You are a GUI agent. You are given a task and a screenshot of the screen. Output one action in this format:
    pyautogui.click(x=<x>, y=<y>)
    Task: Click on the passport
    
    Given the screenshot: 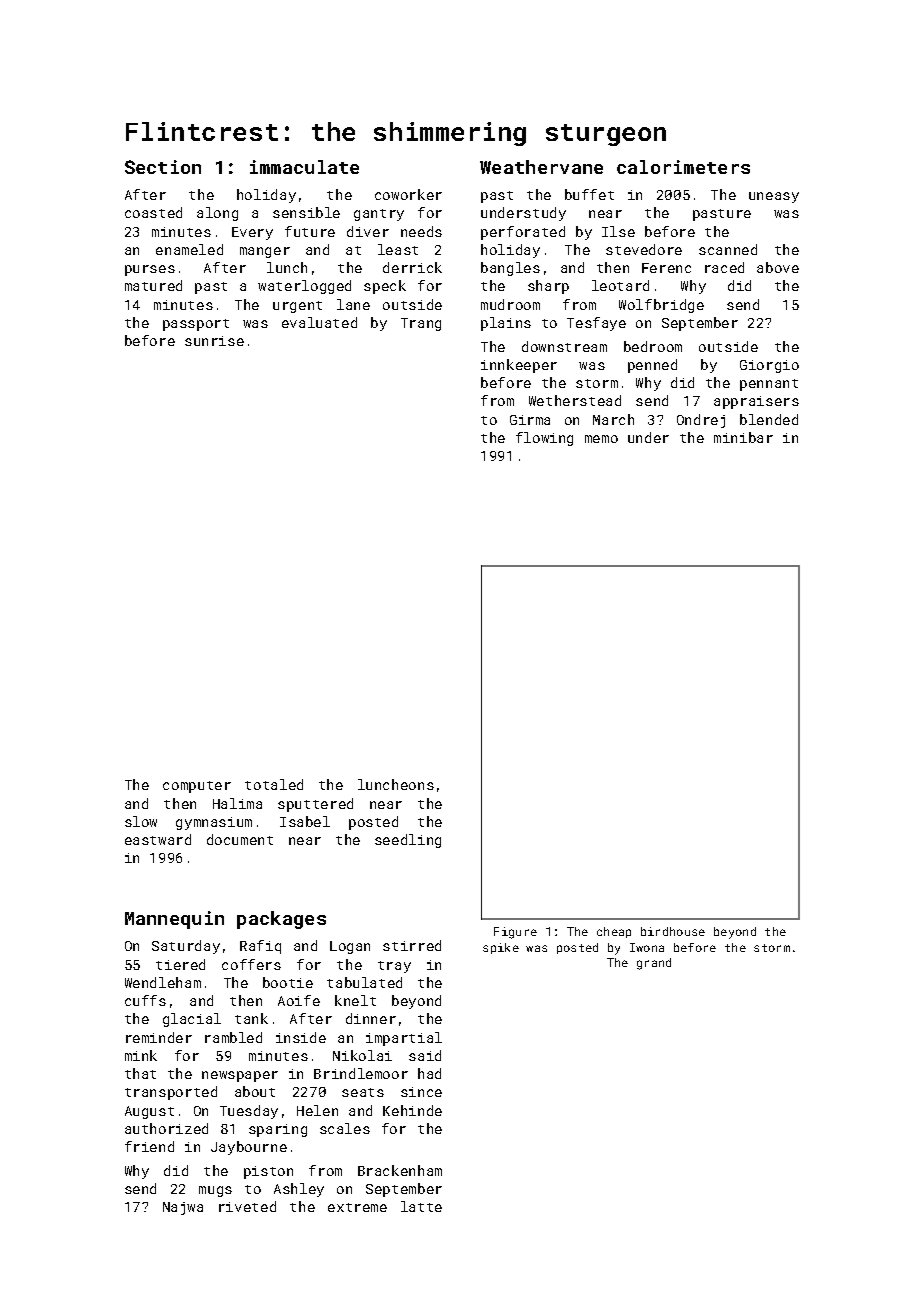 What is the action you would take?
    pyautogui.click(x=196, y=325)
